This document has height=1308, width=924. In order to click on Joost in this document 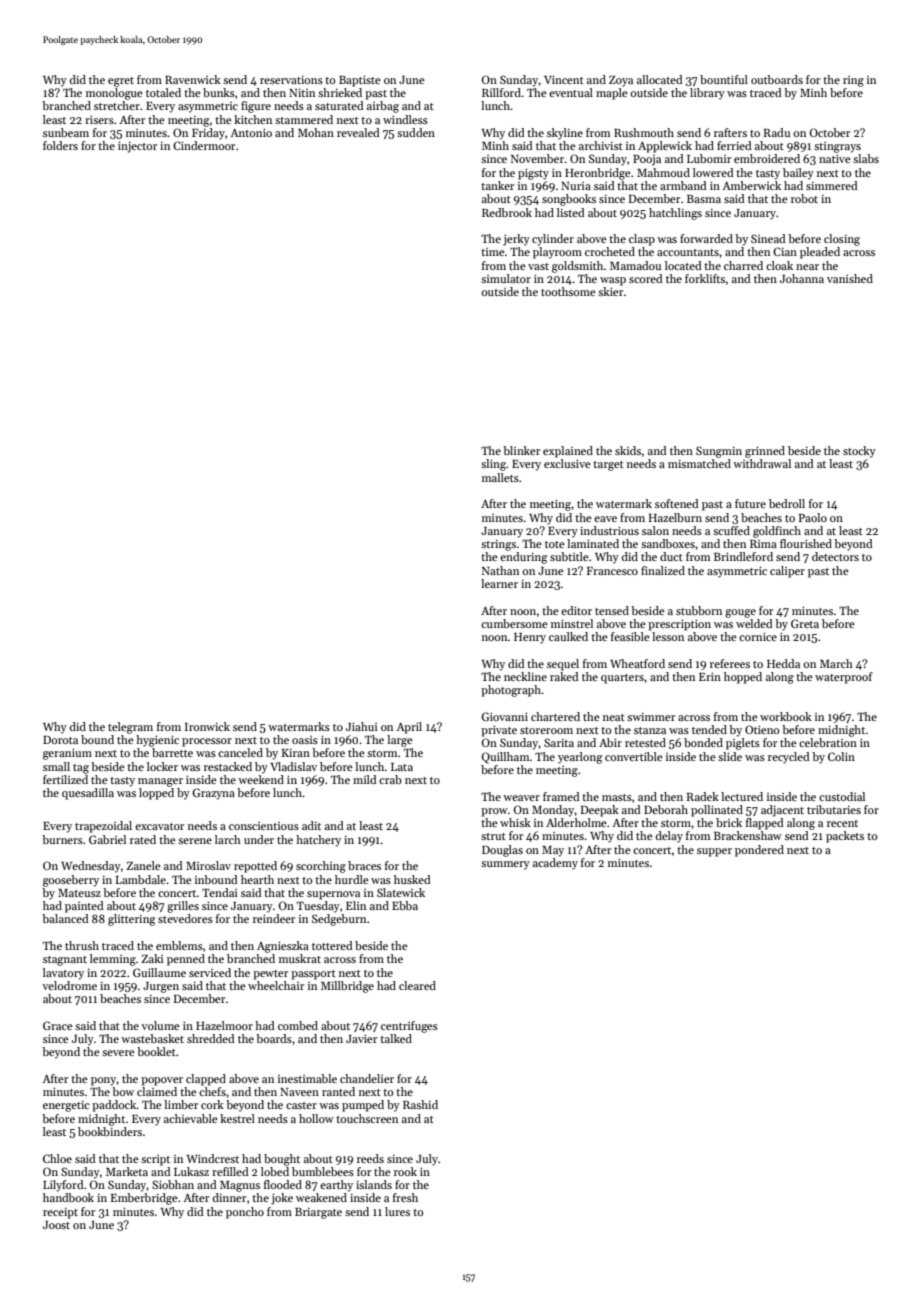, I will do `click(56, 1225)`.
